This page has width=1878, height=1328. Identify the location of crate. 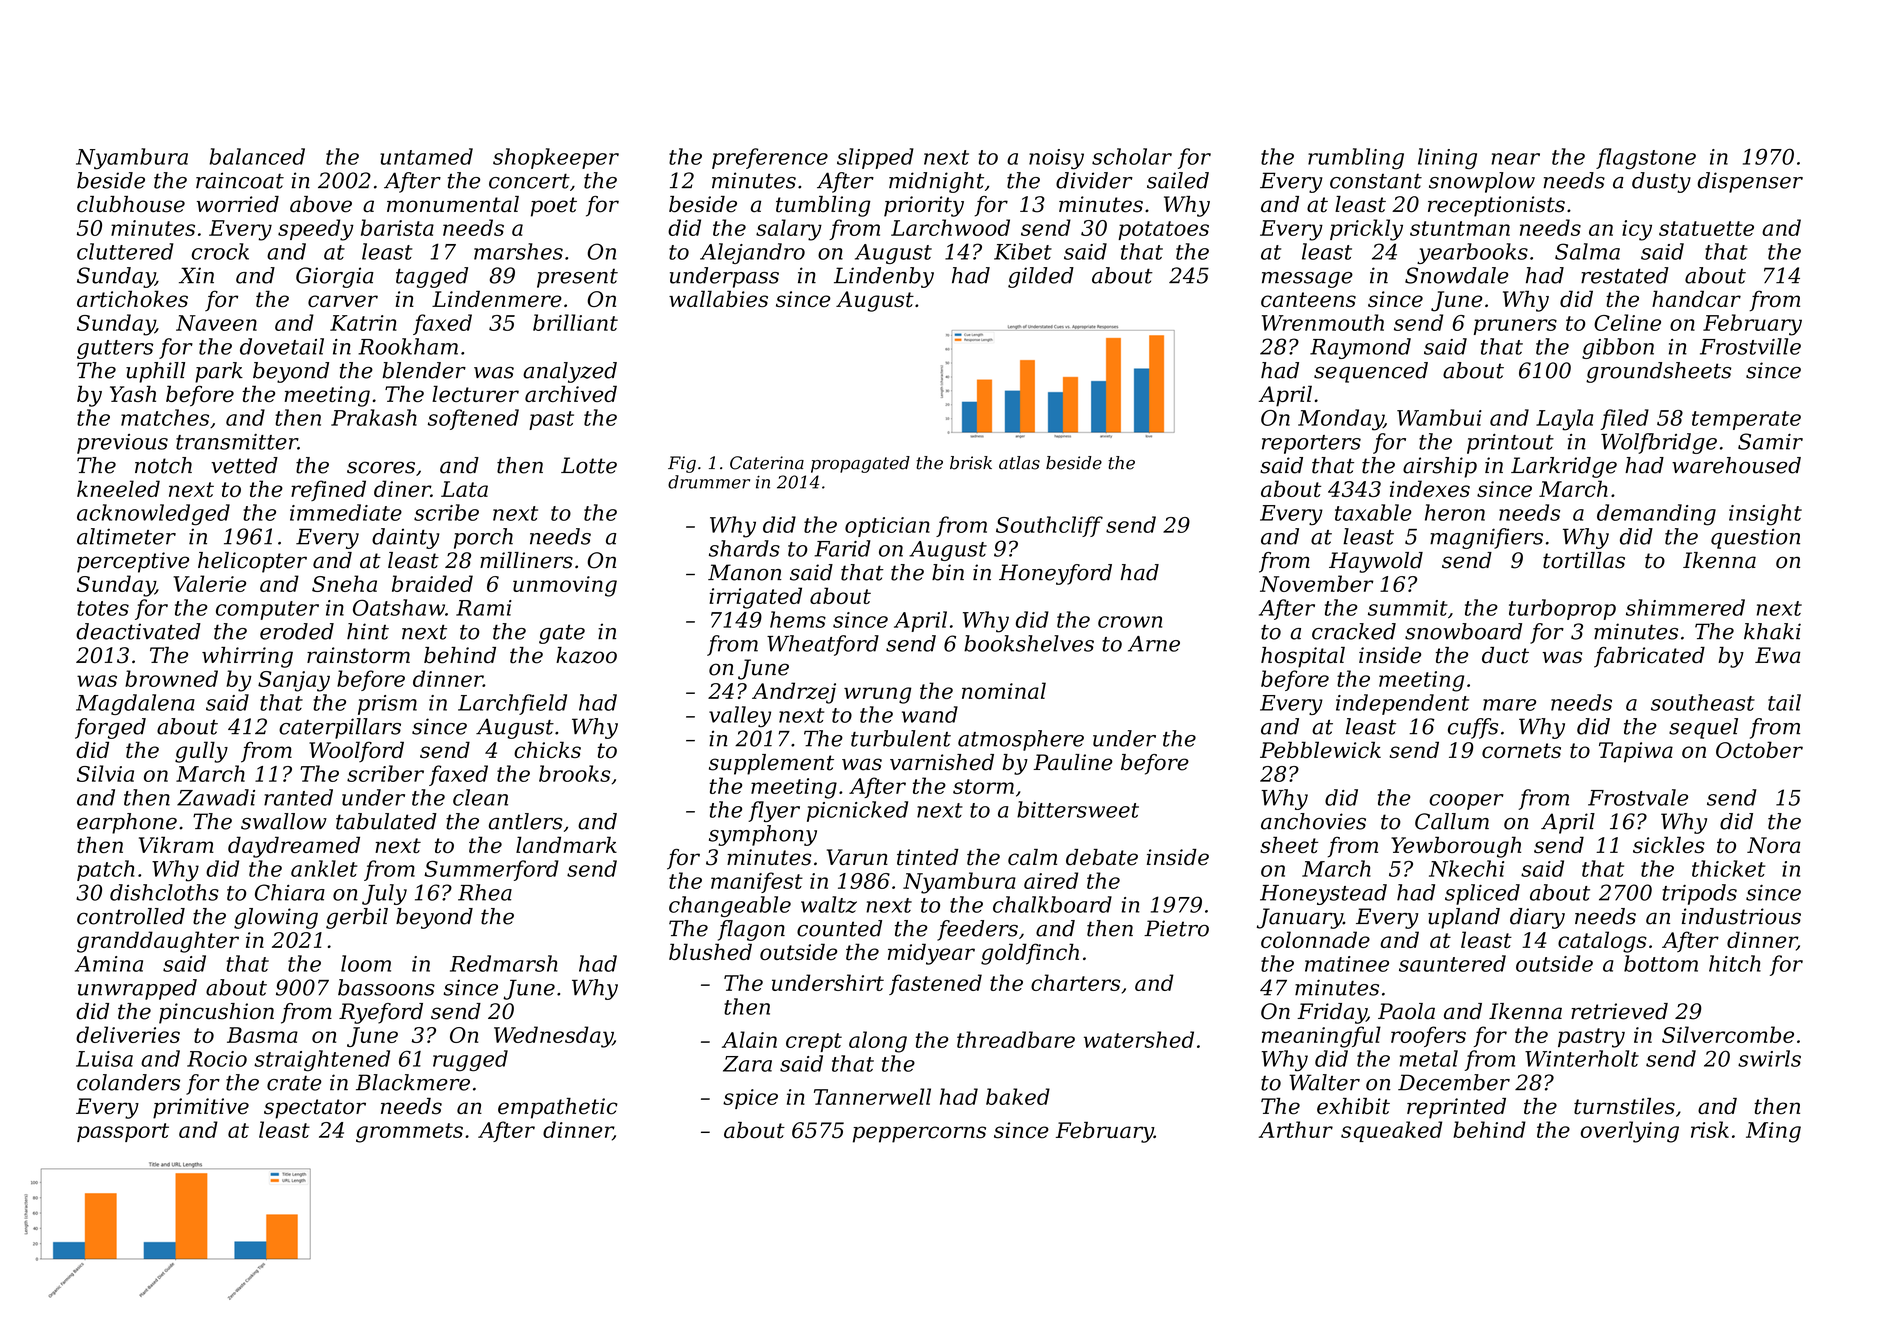
(294, 1083).
